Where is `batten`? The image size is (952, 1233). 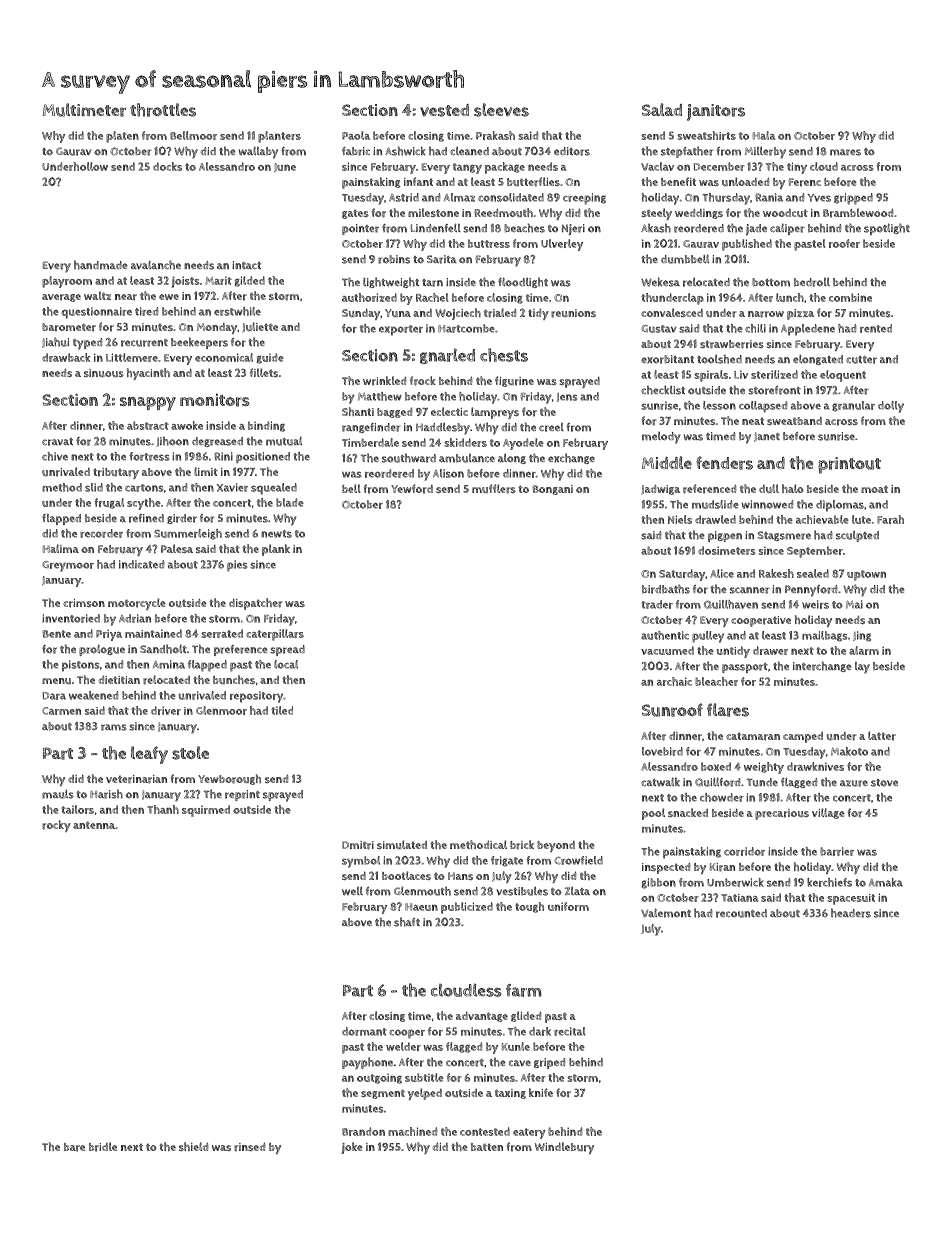
batten is located at coordinates (487, 1147).
